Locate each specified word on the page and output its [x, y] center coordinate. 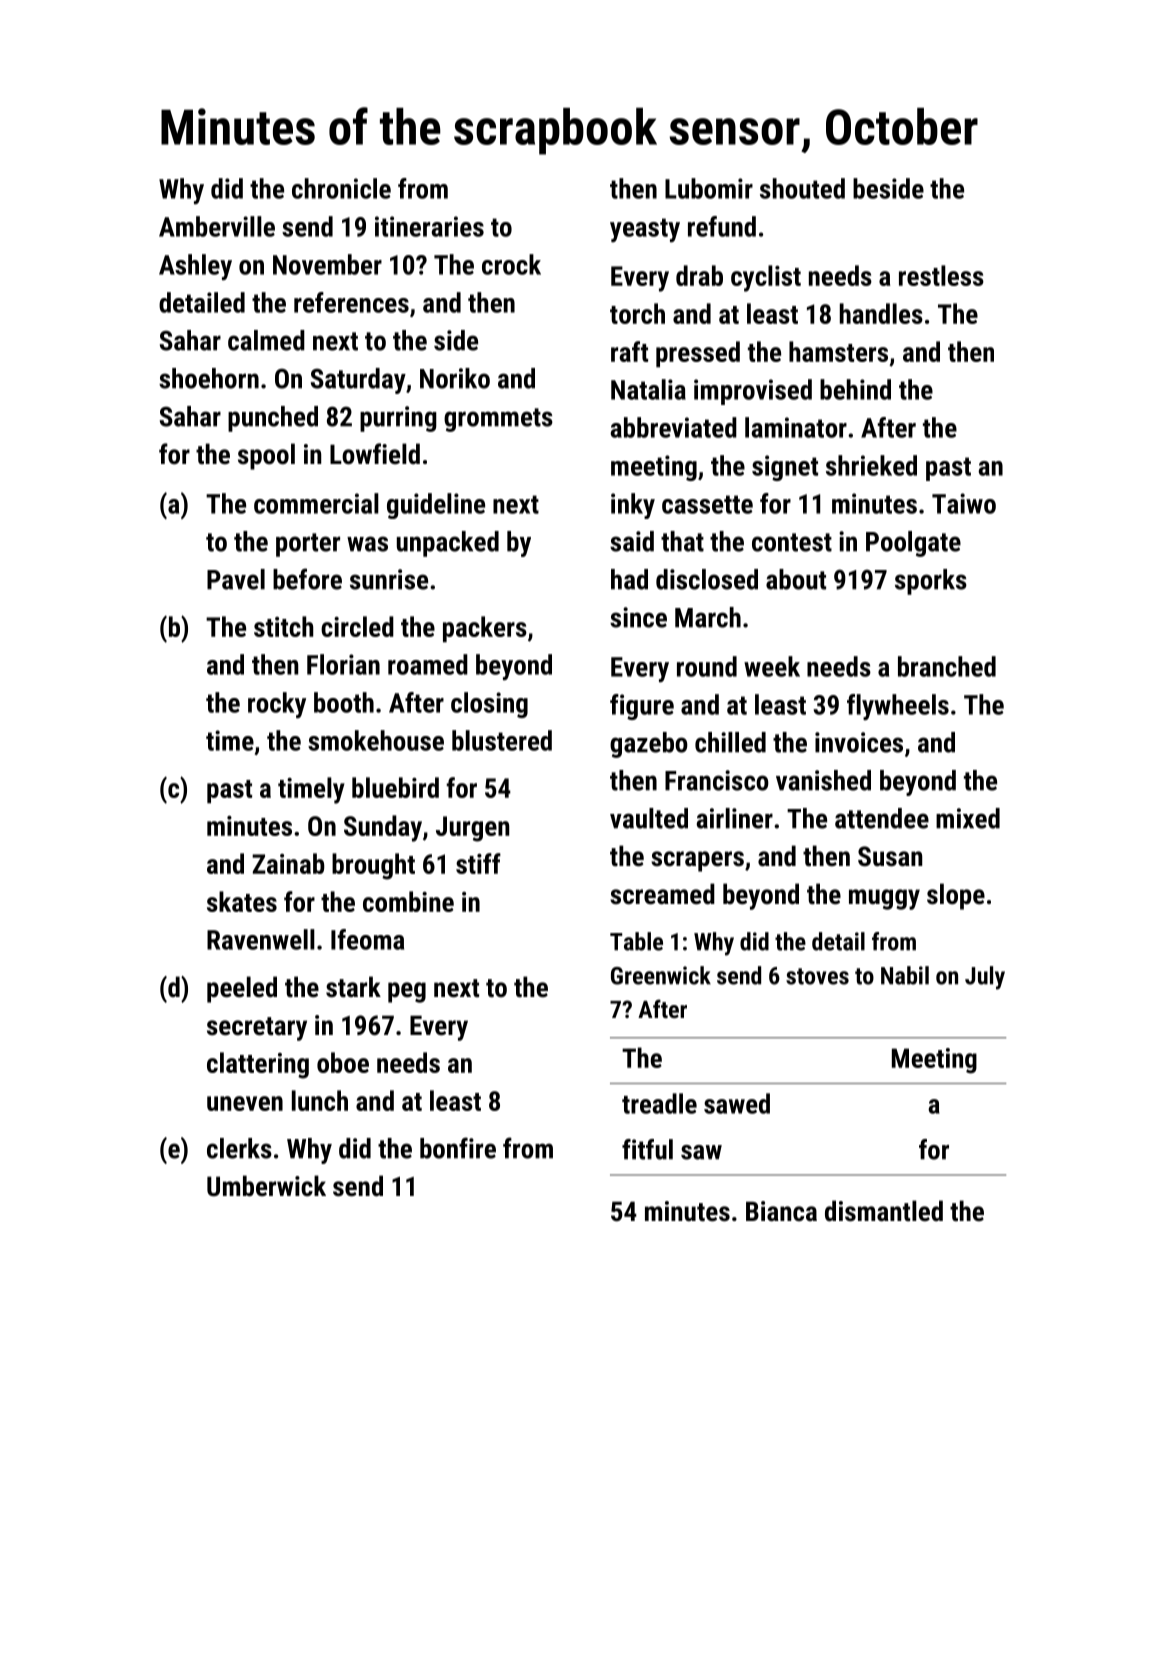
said [632, 541]
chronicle [341, 188]
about [796, 579]
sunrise [389, 579]
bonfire [458, 1148]
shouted [802, 188]
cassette [707, 504]
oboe [343, 1062]
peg [407, 992]
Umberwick [266, 1186]
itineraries [429, 226]
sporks [931, 582]
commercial [316, 503]
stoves [817, 976]
